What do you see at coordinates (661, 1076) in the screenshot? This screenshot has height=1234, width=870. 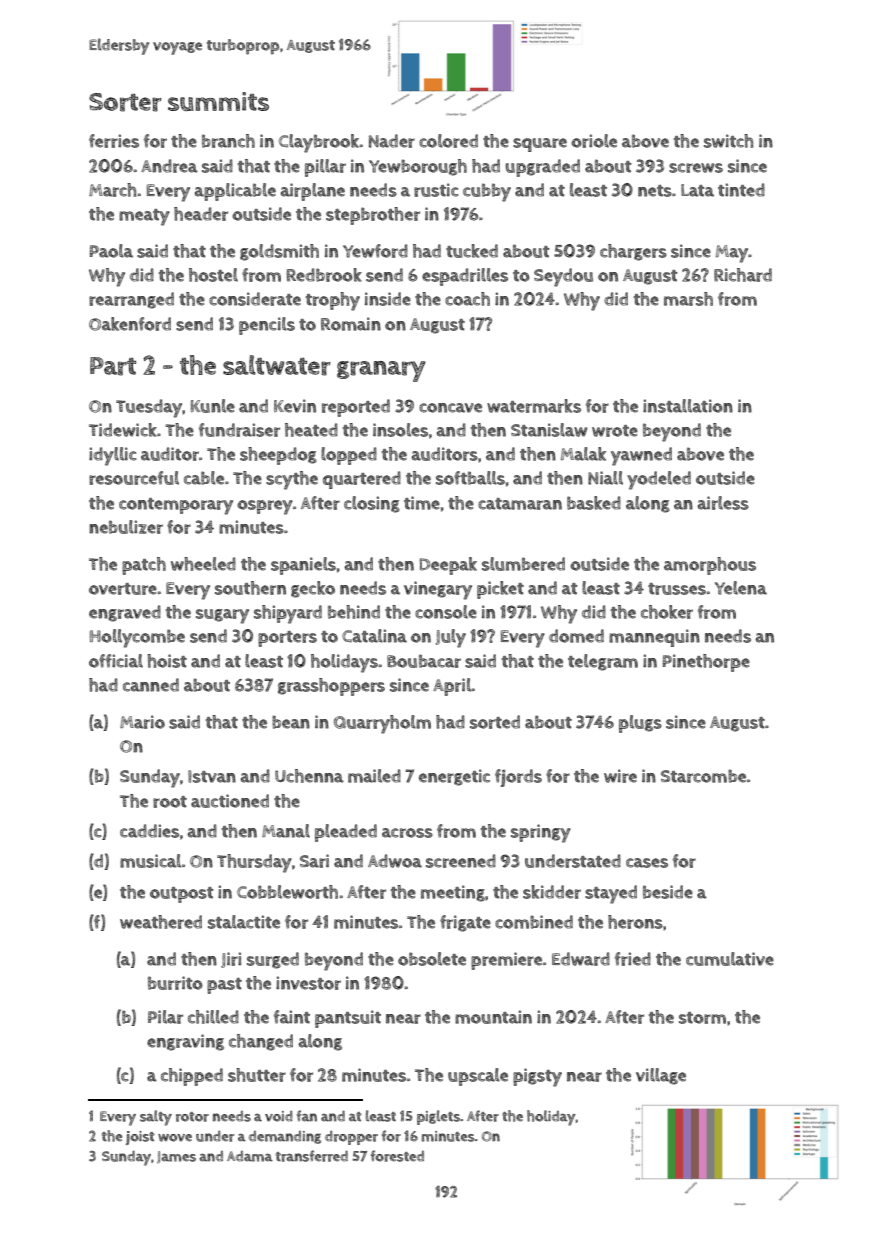 I see `village` at bounding box center [661, 1076].
